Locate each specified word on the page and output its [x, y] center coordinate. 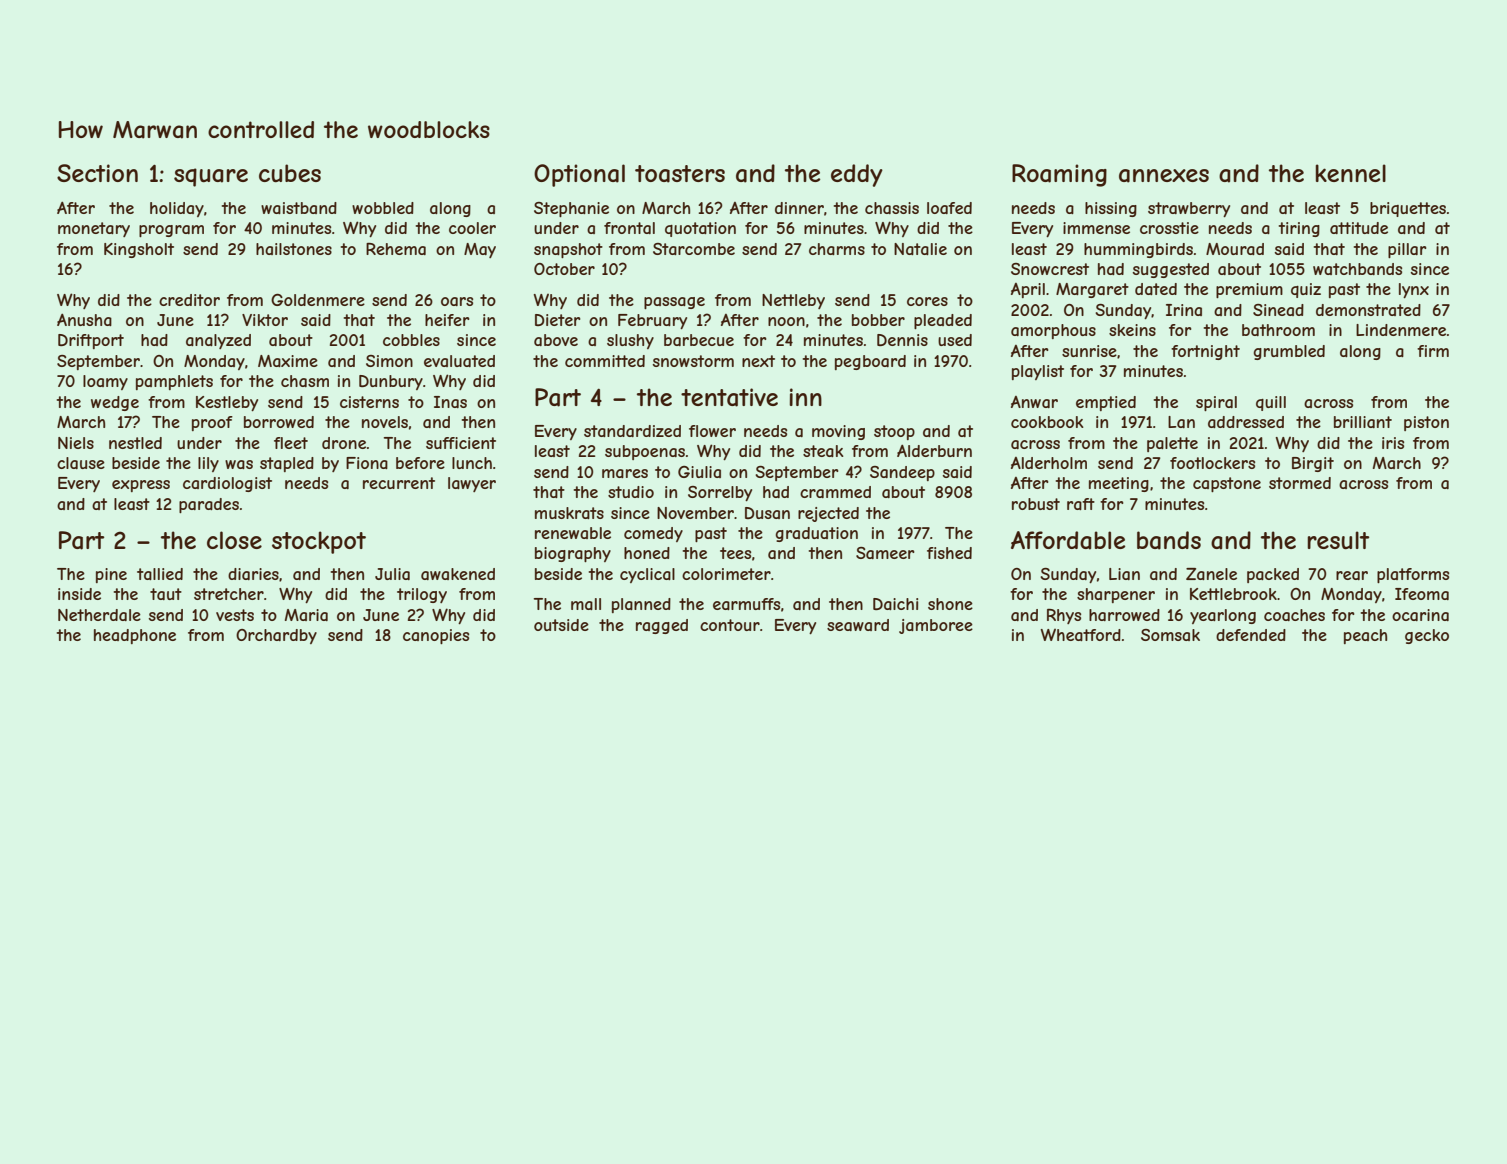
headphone [135, 636]
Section [97, 173]
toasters [680, 174]
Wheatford [1081, 635]
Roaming [1059, 175]
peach [1365, 636]
